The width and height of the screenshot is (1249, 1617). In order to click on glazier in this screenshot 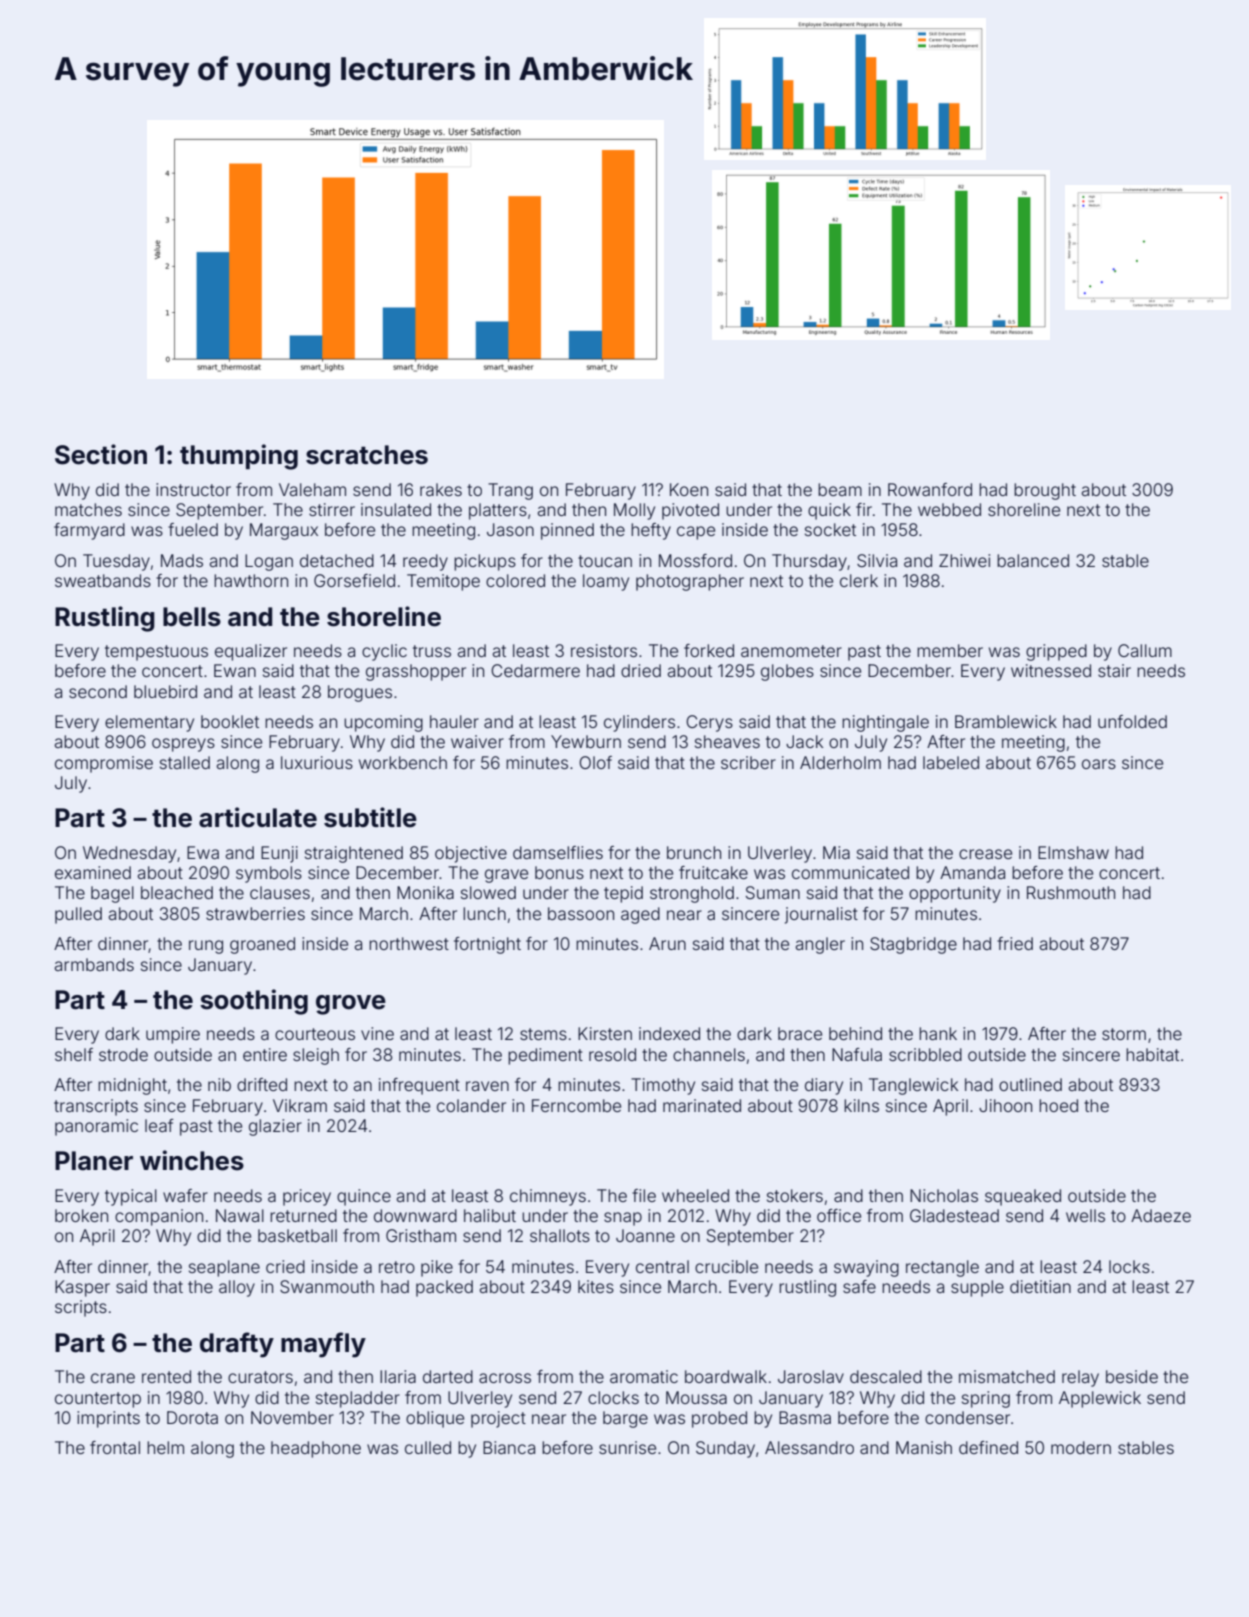, I will do `click(275, 1127)`.
